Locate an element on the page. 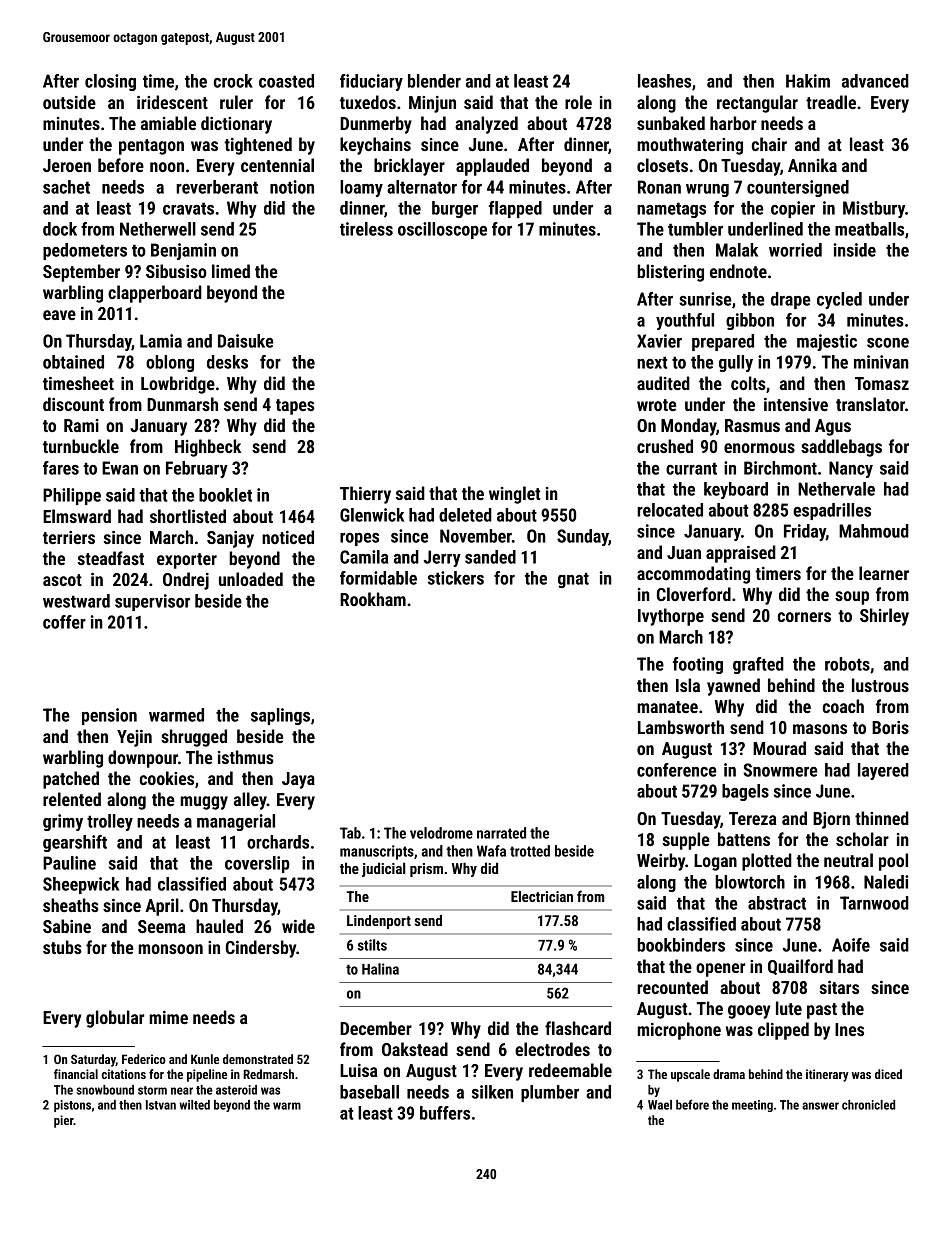 This document has width=952, height=1233. pool is located at coordinates (893, 862).
